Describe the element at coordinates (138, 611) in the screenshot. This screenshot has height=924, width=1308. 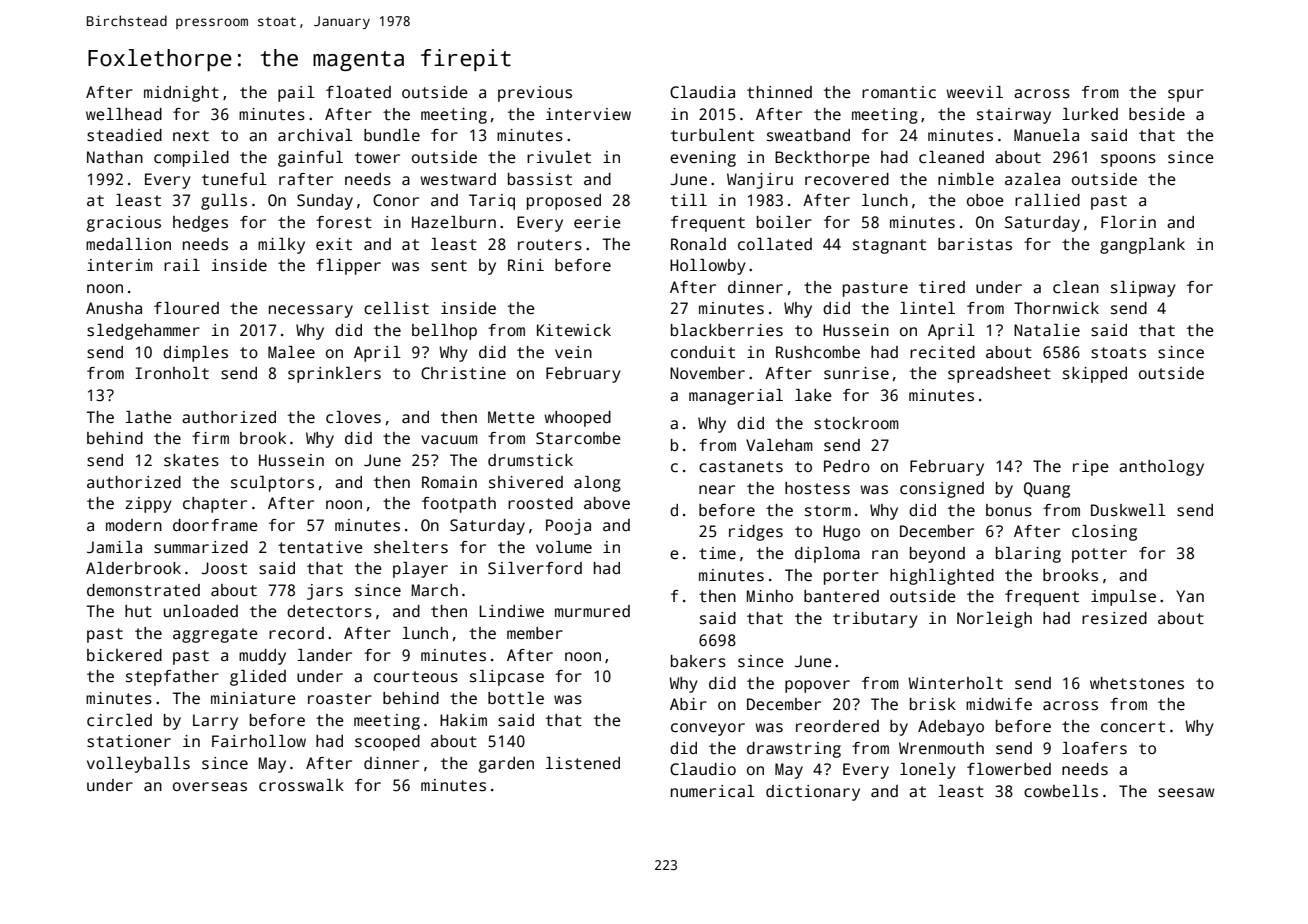
I see `hut` at that location.
